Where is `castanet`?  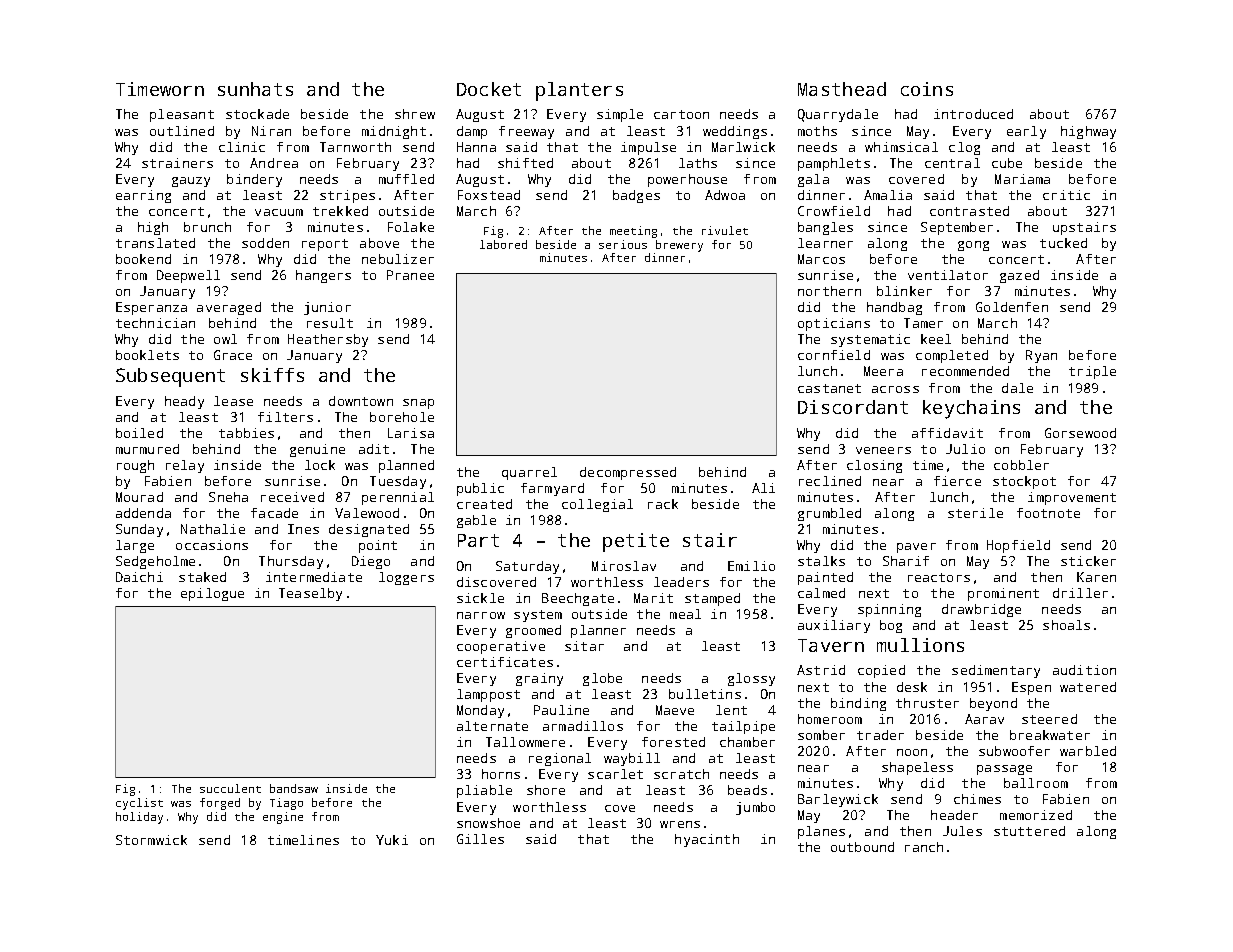
castanet is located at coordinates (829, 388).
